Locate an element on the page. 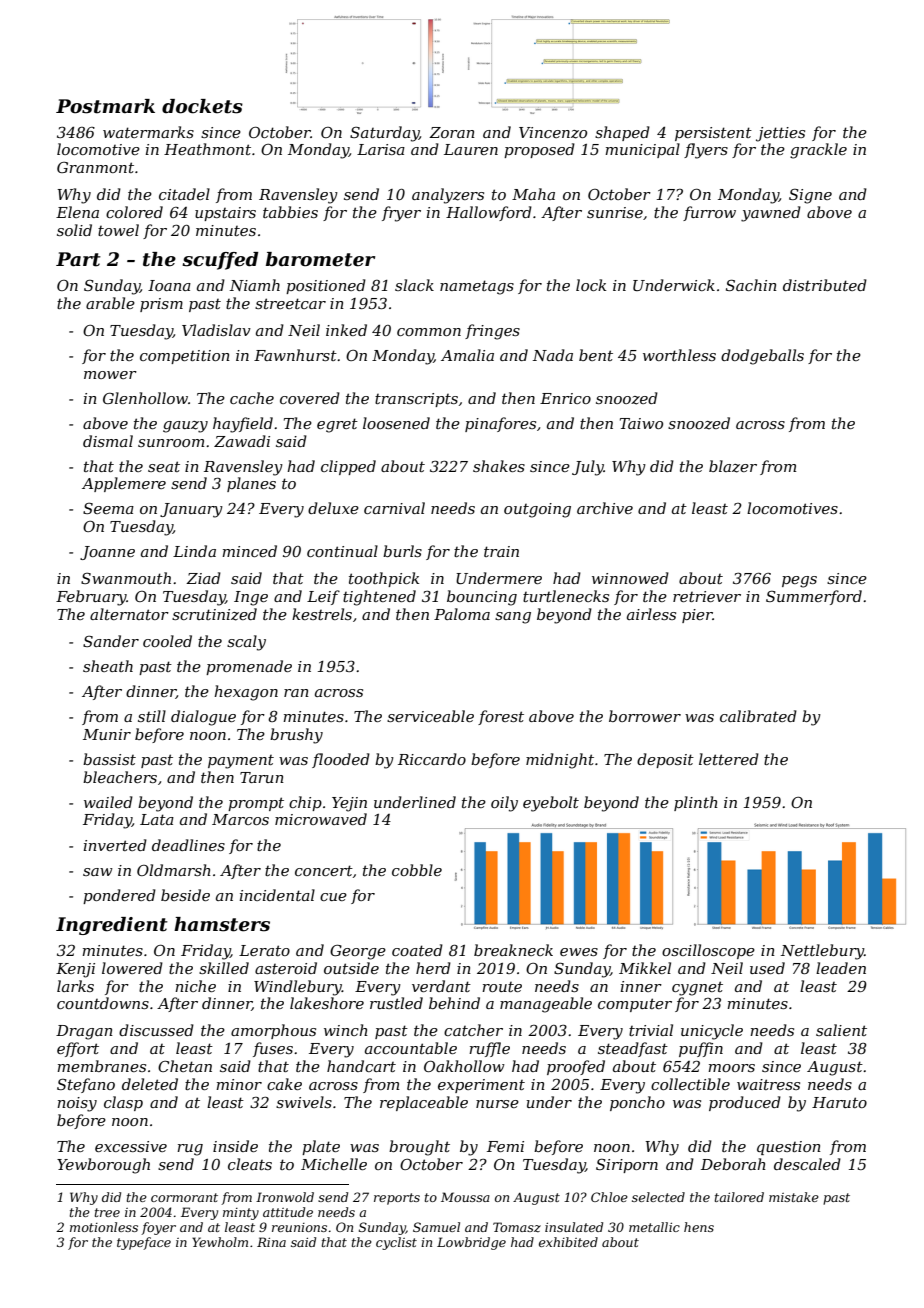  Munir is located at coordinates (107, 734).
